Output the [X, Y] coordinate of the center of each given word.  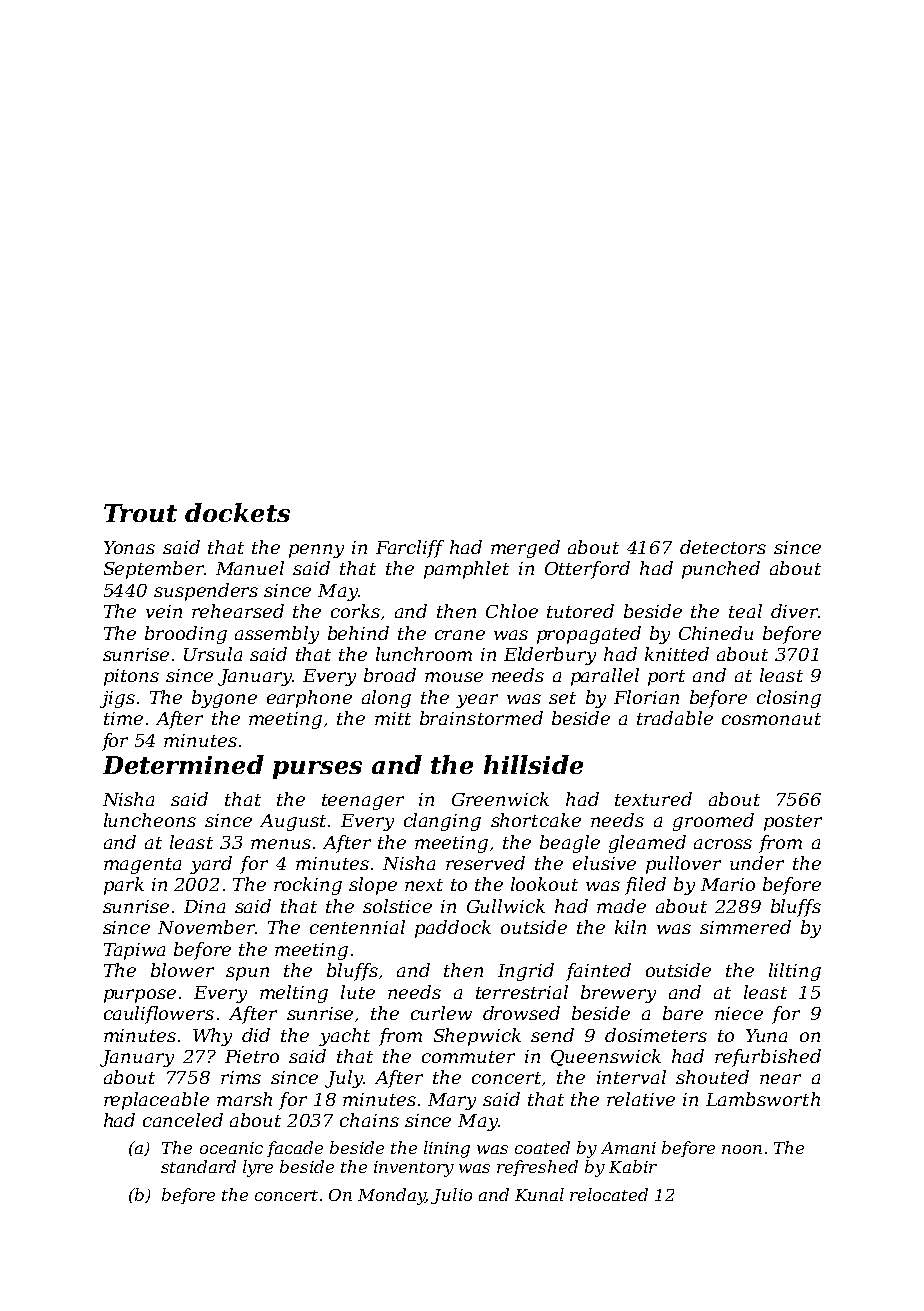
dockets [237, 512]
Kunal [539, 1194]
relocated [609, 1194]
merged [525, 549]
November [206, 927]
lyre [258, 1168]
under [757, 863]
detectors [723, 547]
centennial [357, 927]
